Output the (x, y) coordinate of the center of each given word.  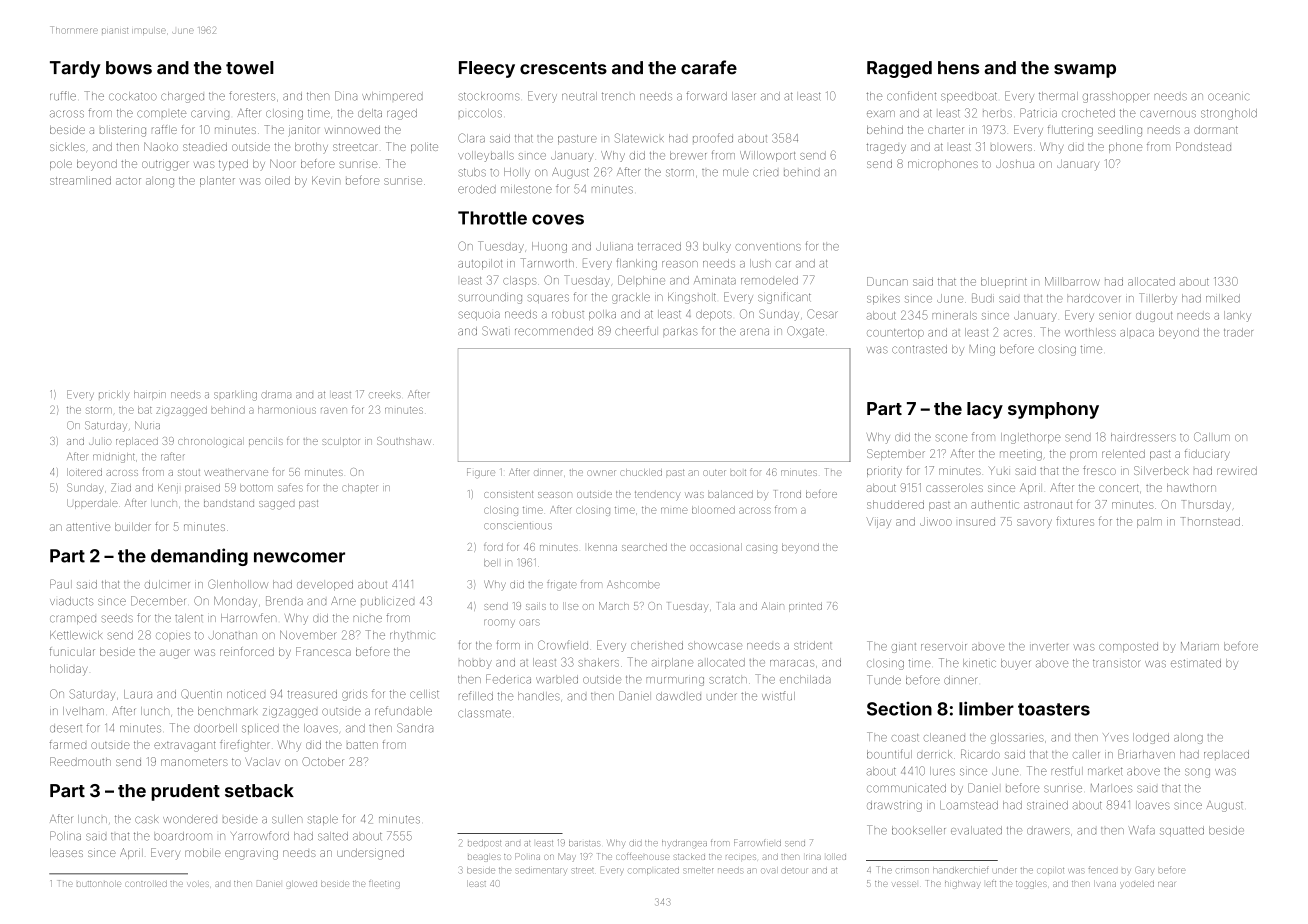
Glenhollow (238, 584)
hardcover (1093, 298)
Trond (788, 494)
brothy (311, 148)
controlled (146, 884)
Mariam (1200, 646)
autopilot (480, 264)
